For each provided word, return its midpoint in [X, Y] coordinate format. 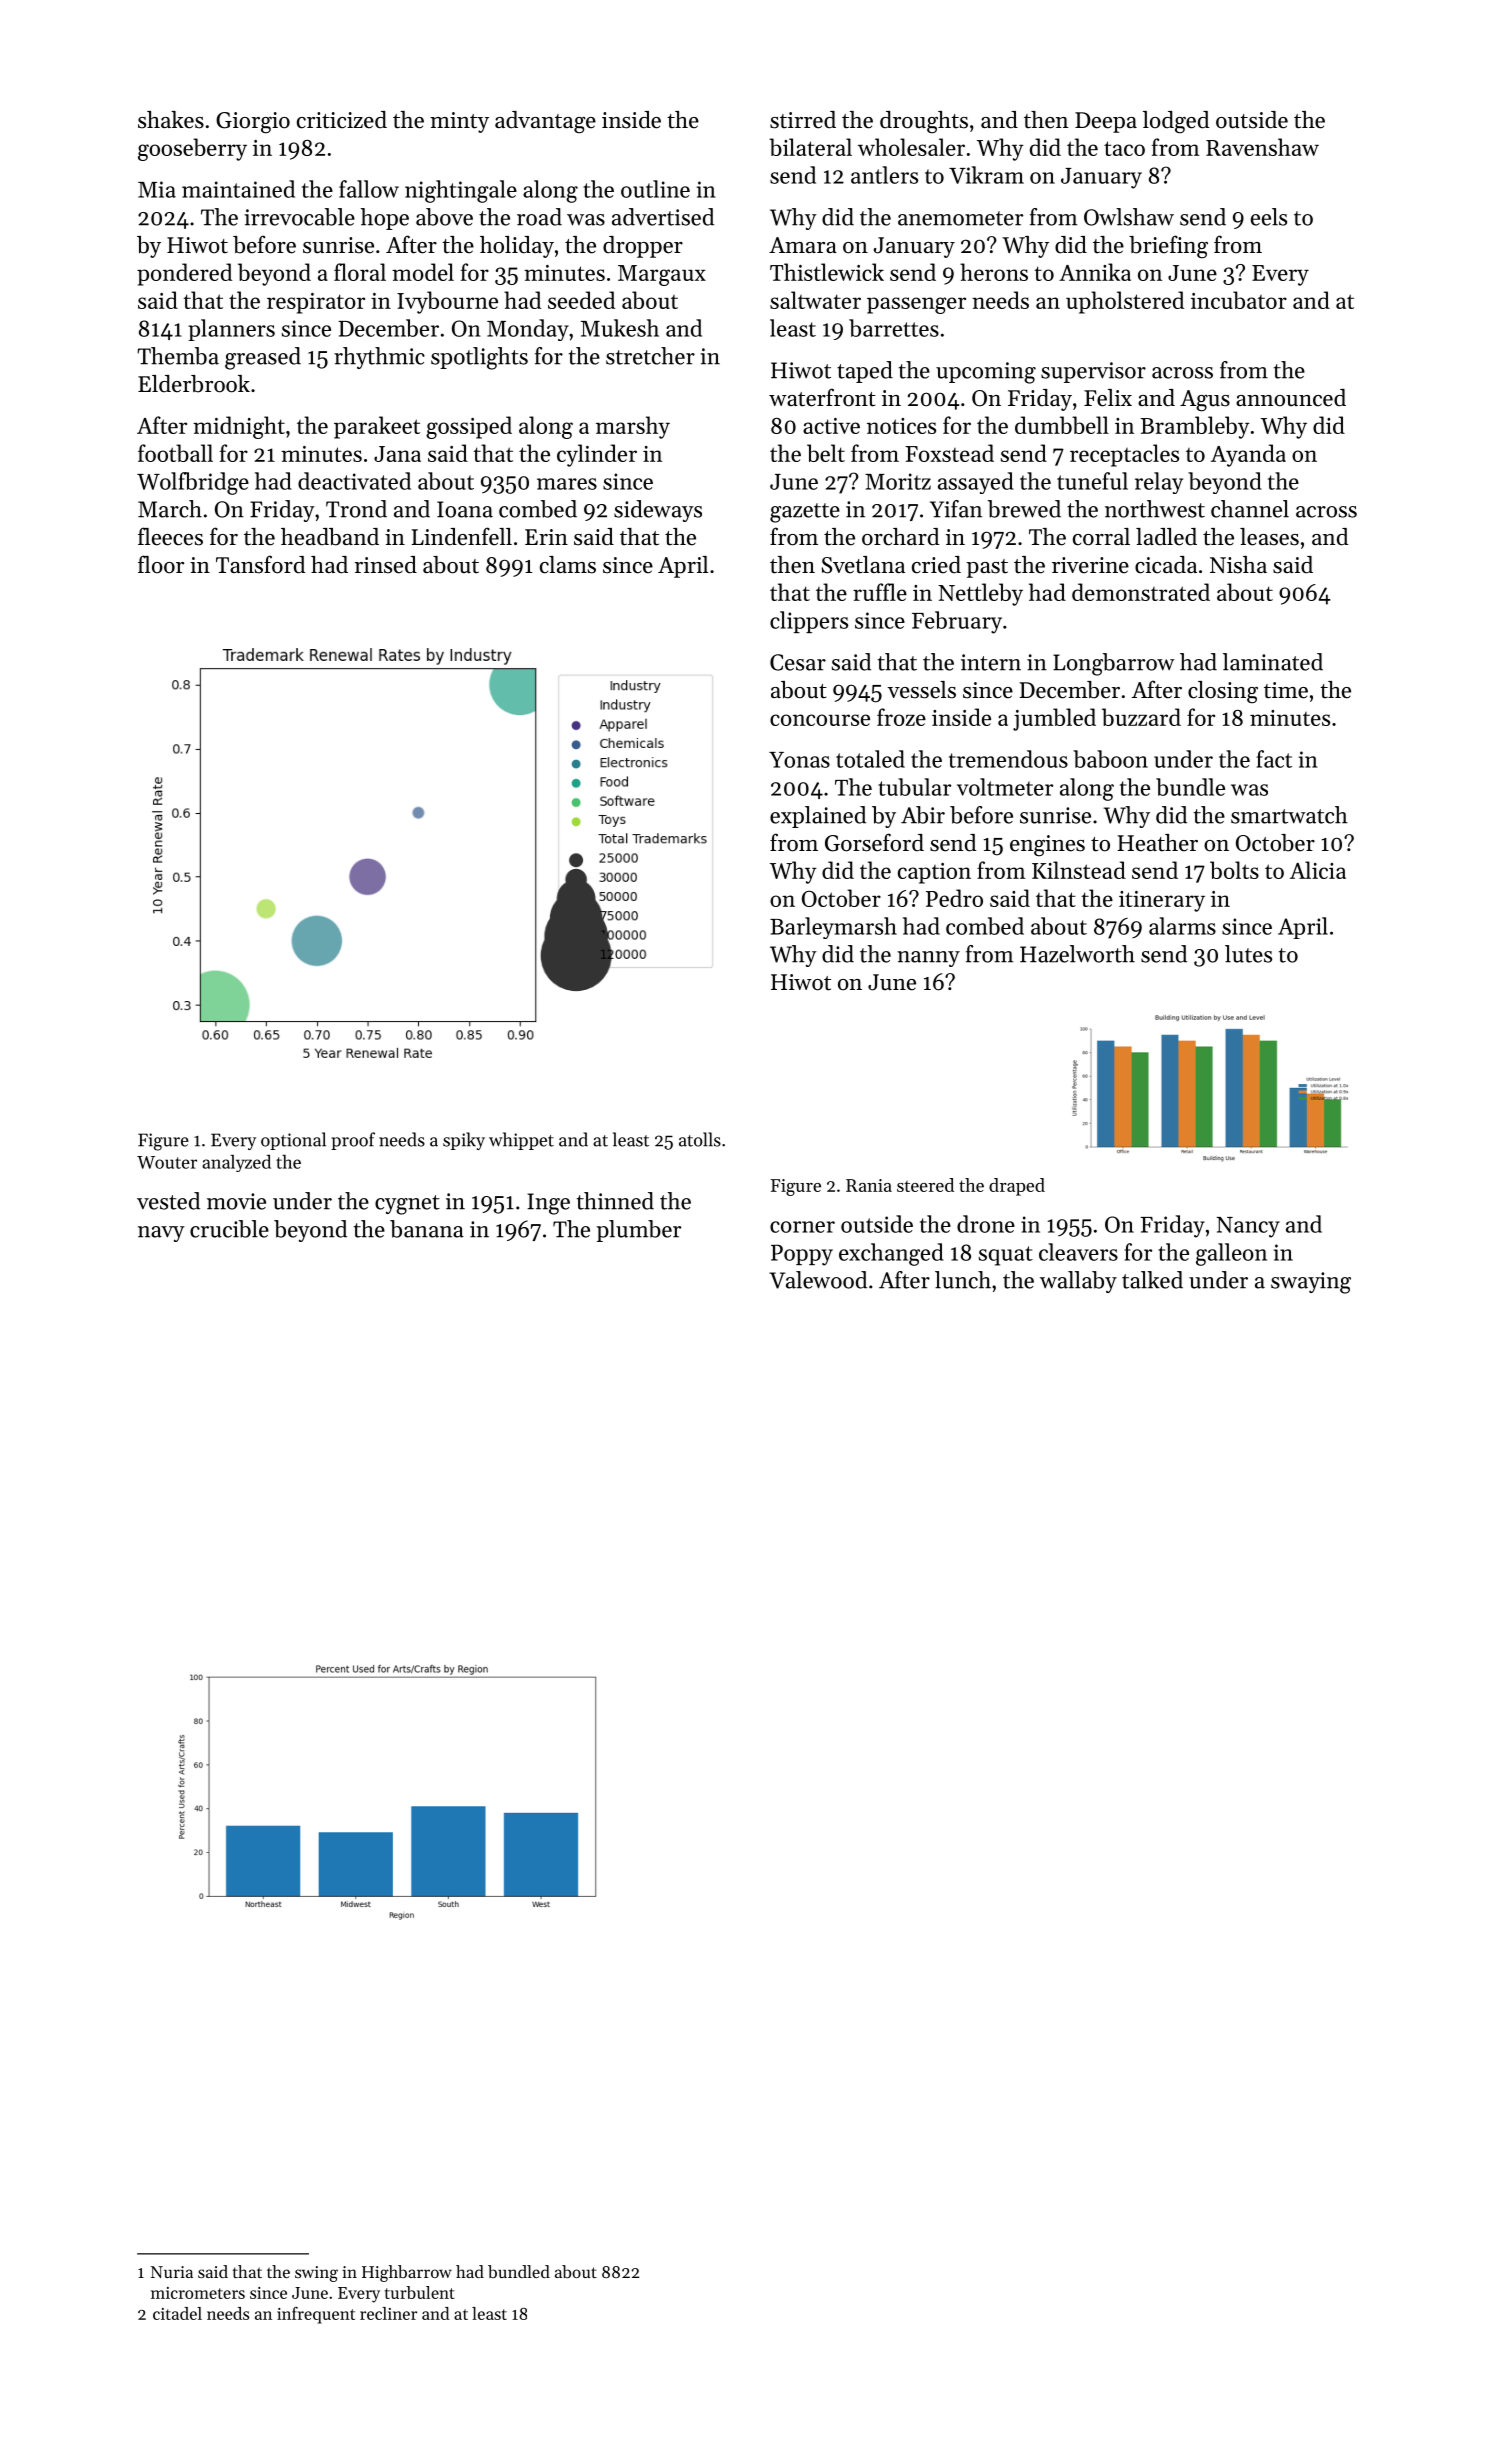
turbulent [420, 2292]
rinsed [386, 565]
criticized [342, 120]
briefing [1168, 247]
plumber [639, 1231]
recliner [388, 2313]
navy [161, 1234]
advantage [545, 122]
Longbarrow [1114, 664]
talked [1152, 1280]
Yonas [799, 760]
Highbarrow [407, 2273]
